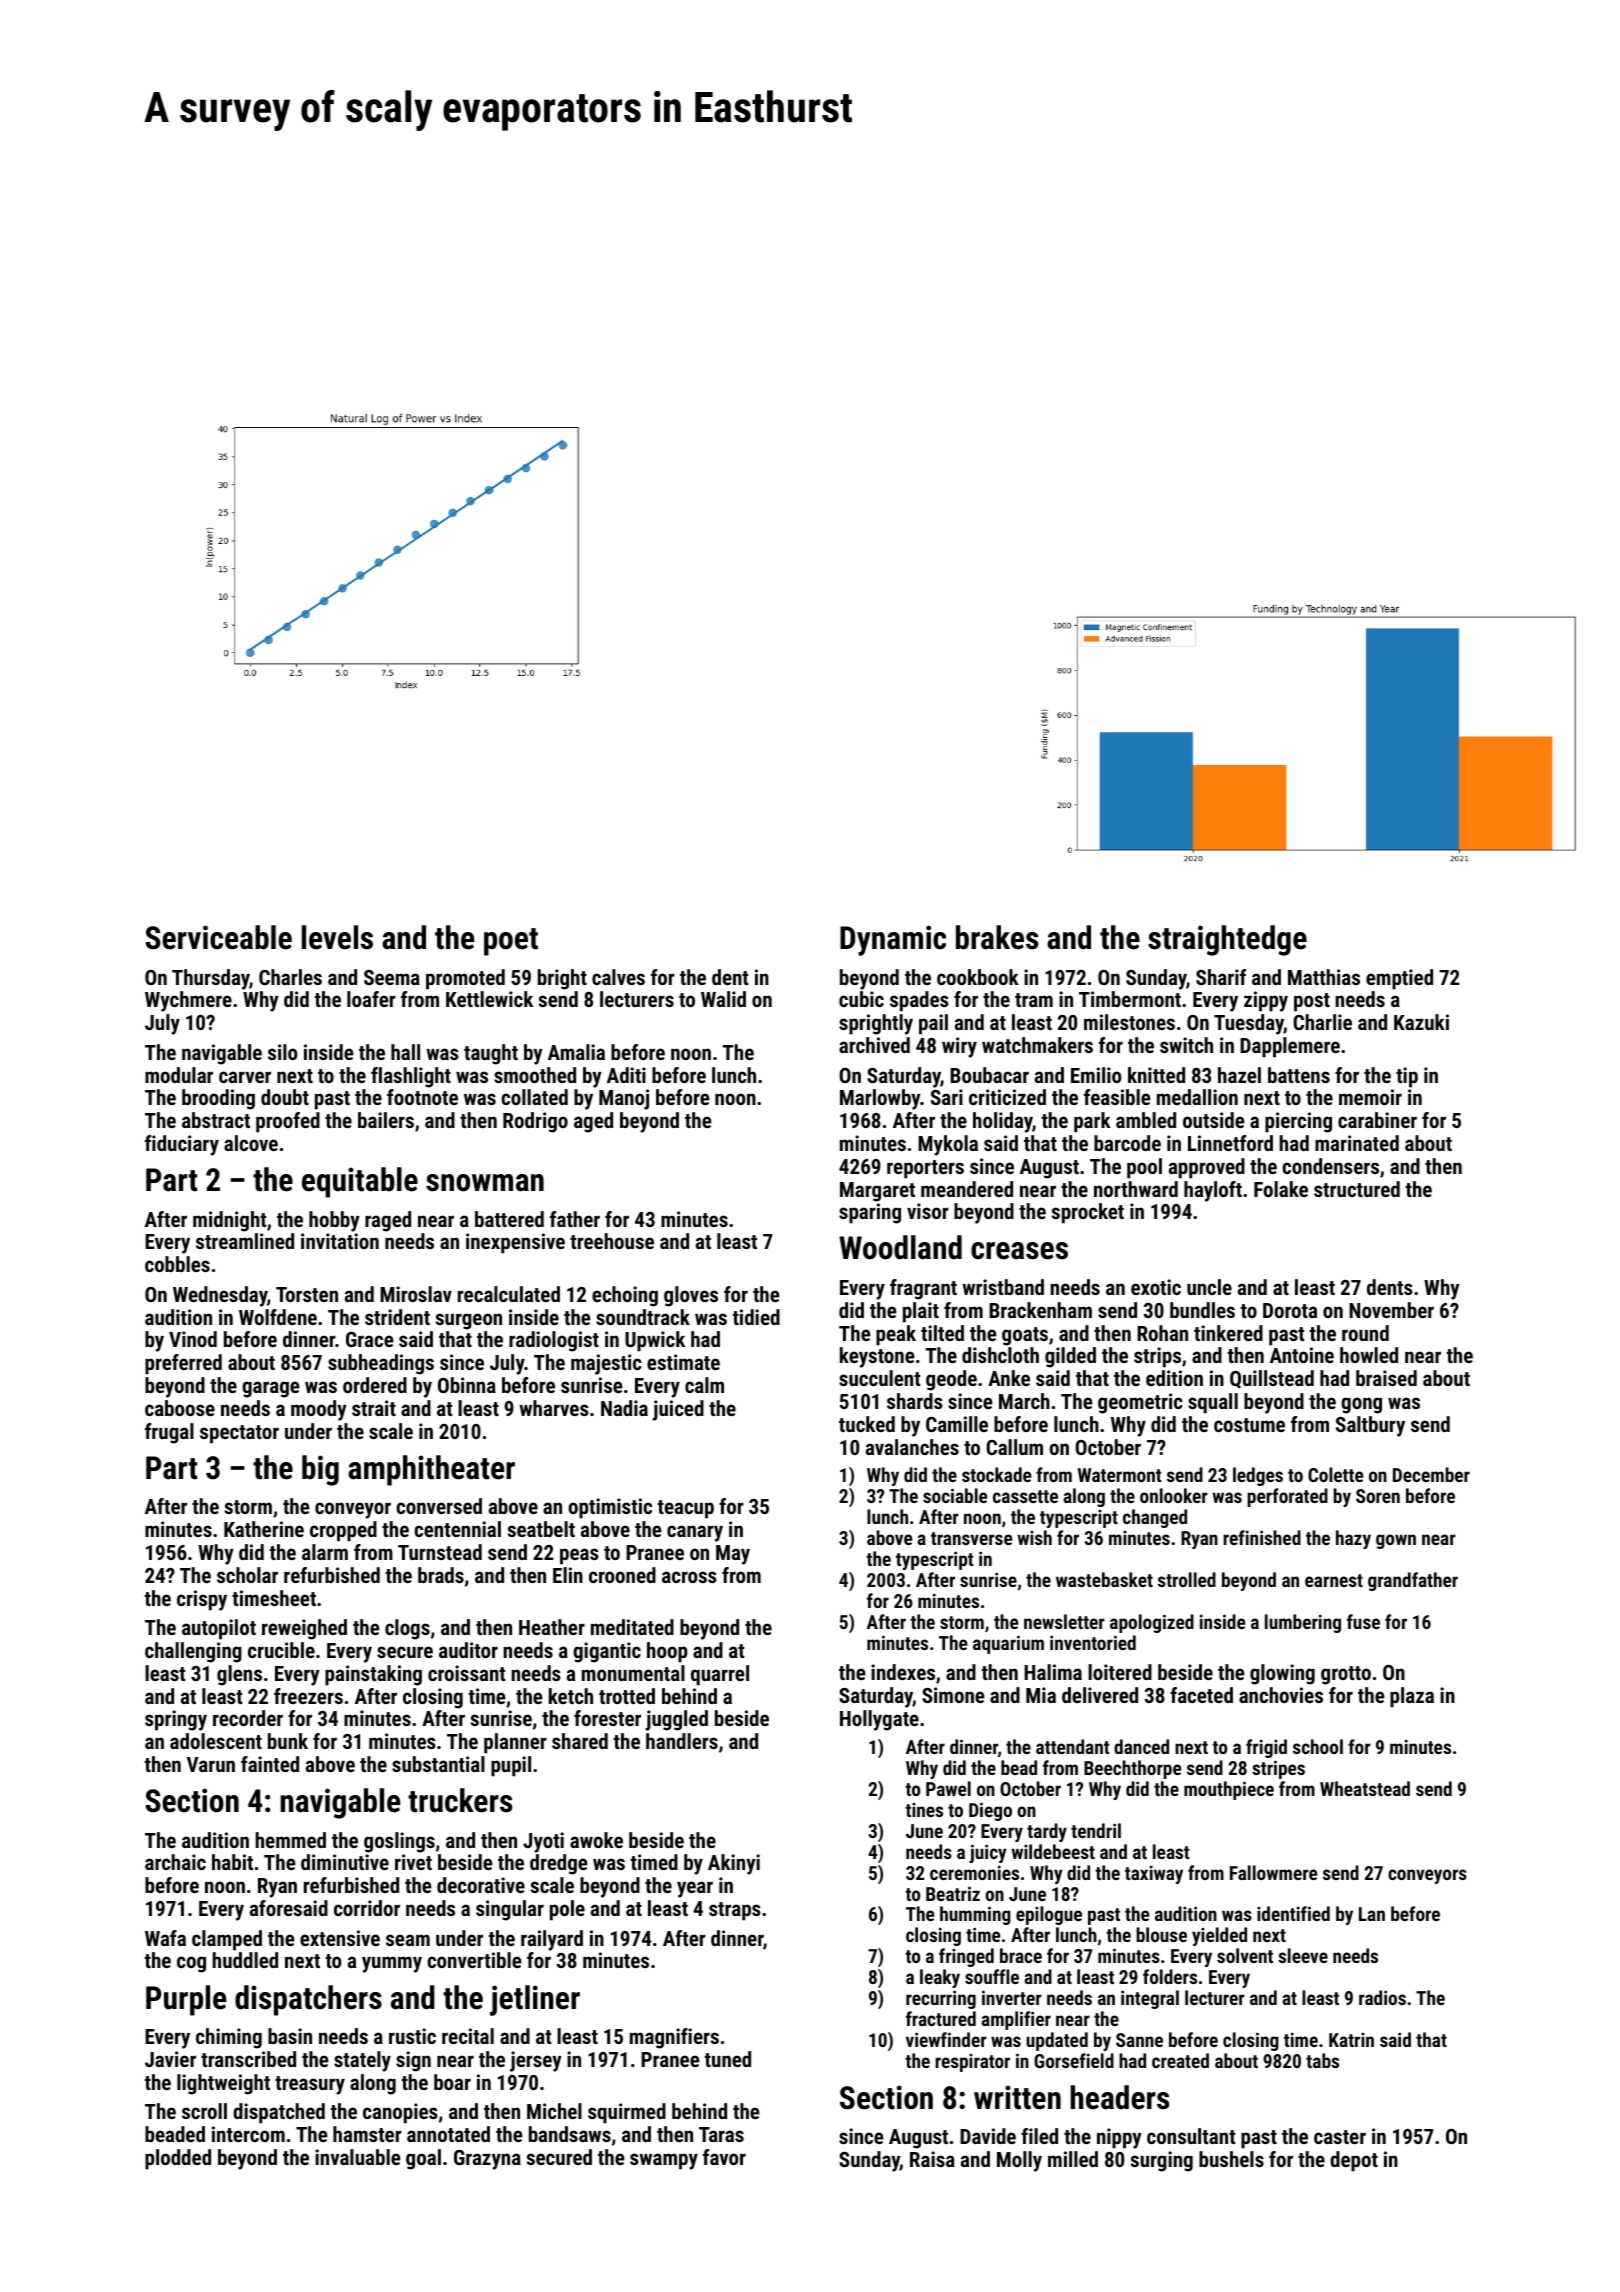 This image has width=1620, height=2292. What do you see at coordinates (374, 1408) in the image?
I see `strait` at bounding box center [374, 1408].
